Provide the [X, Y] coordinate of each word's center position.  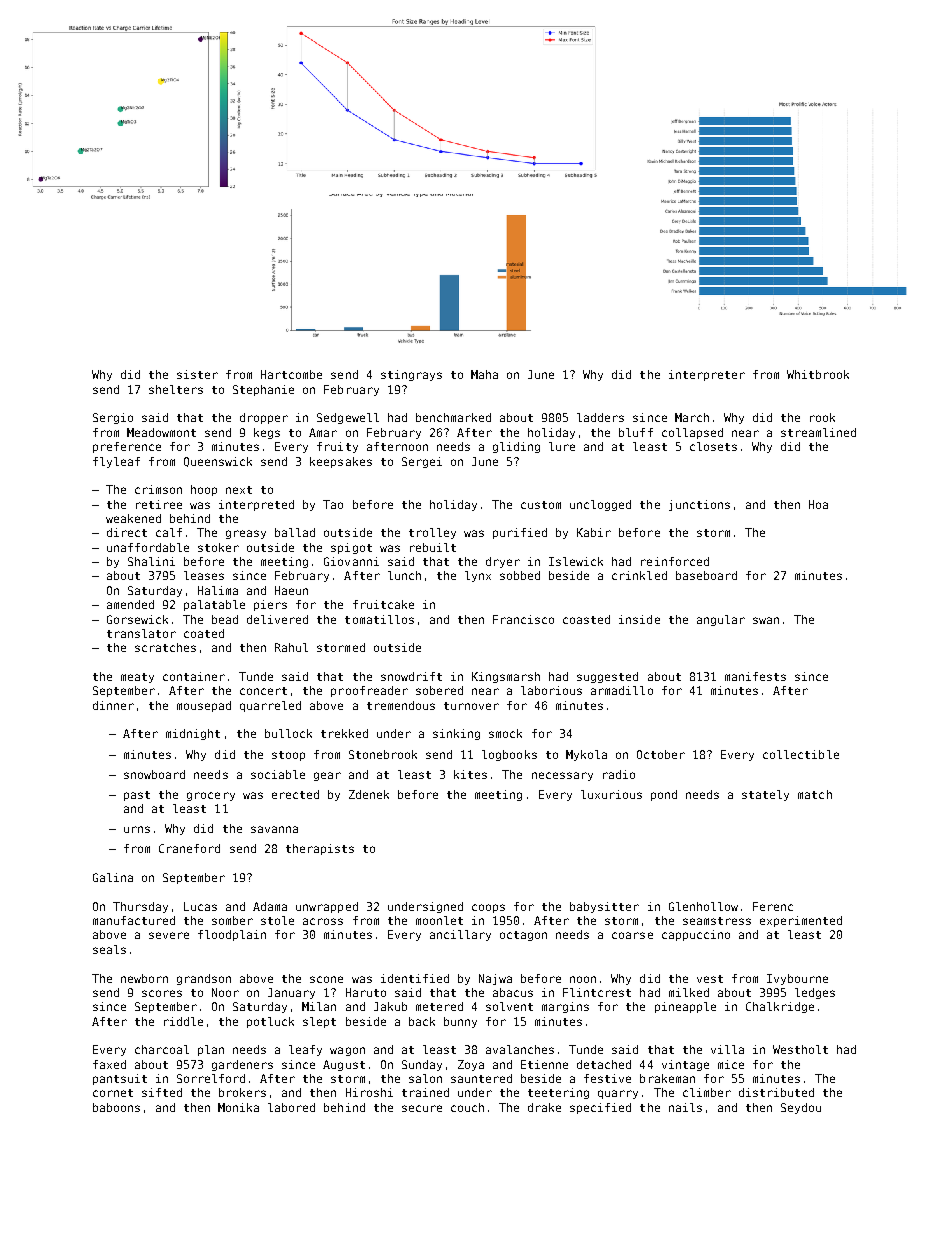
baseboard [706, 575]
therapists [320, 849]
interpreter [707, 375]
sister [197, 374]
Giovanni [351, 561]
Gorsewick [137, 619]
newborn [144, 978]
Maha [484, 374]
